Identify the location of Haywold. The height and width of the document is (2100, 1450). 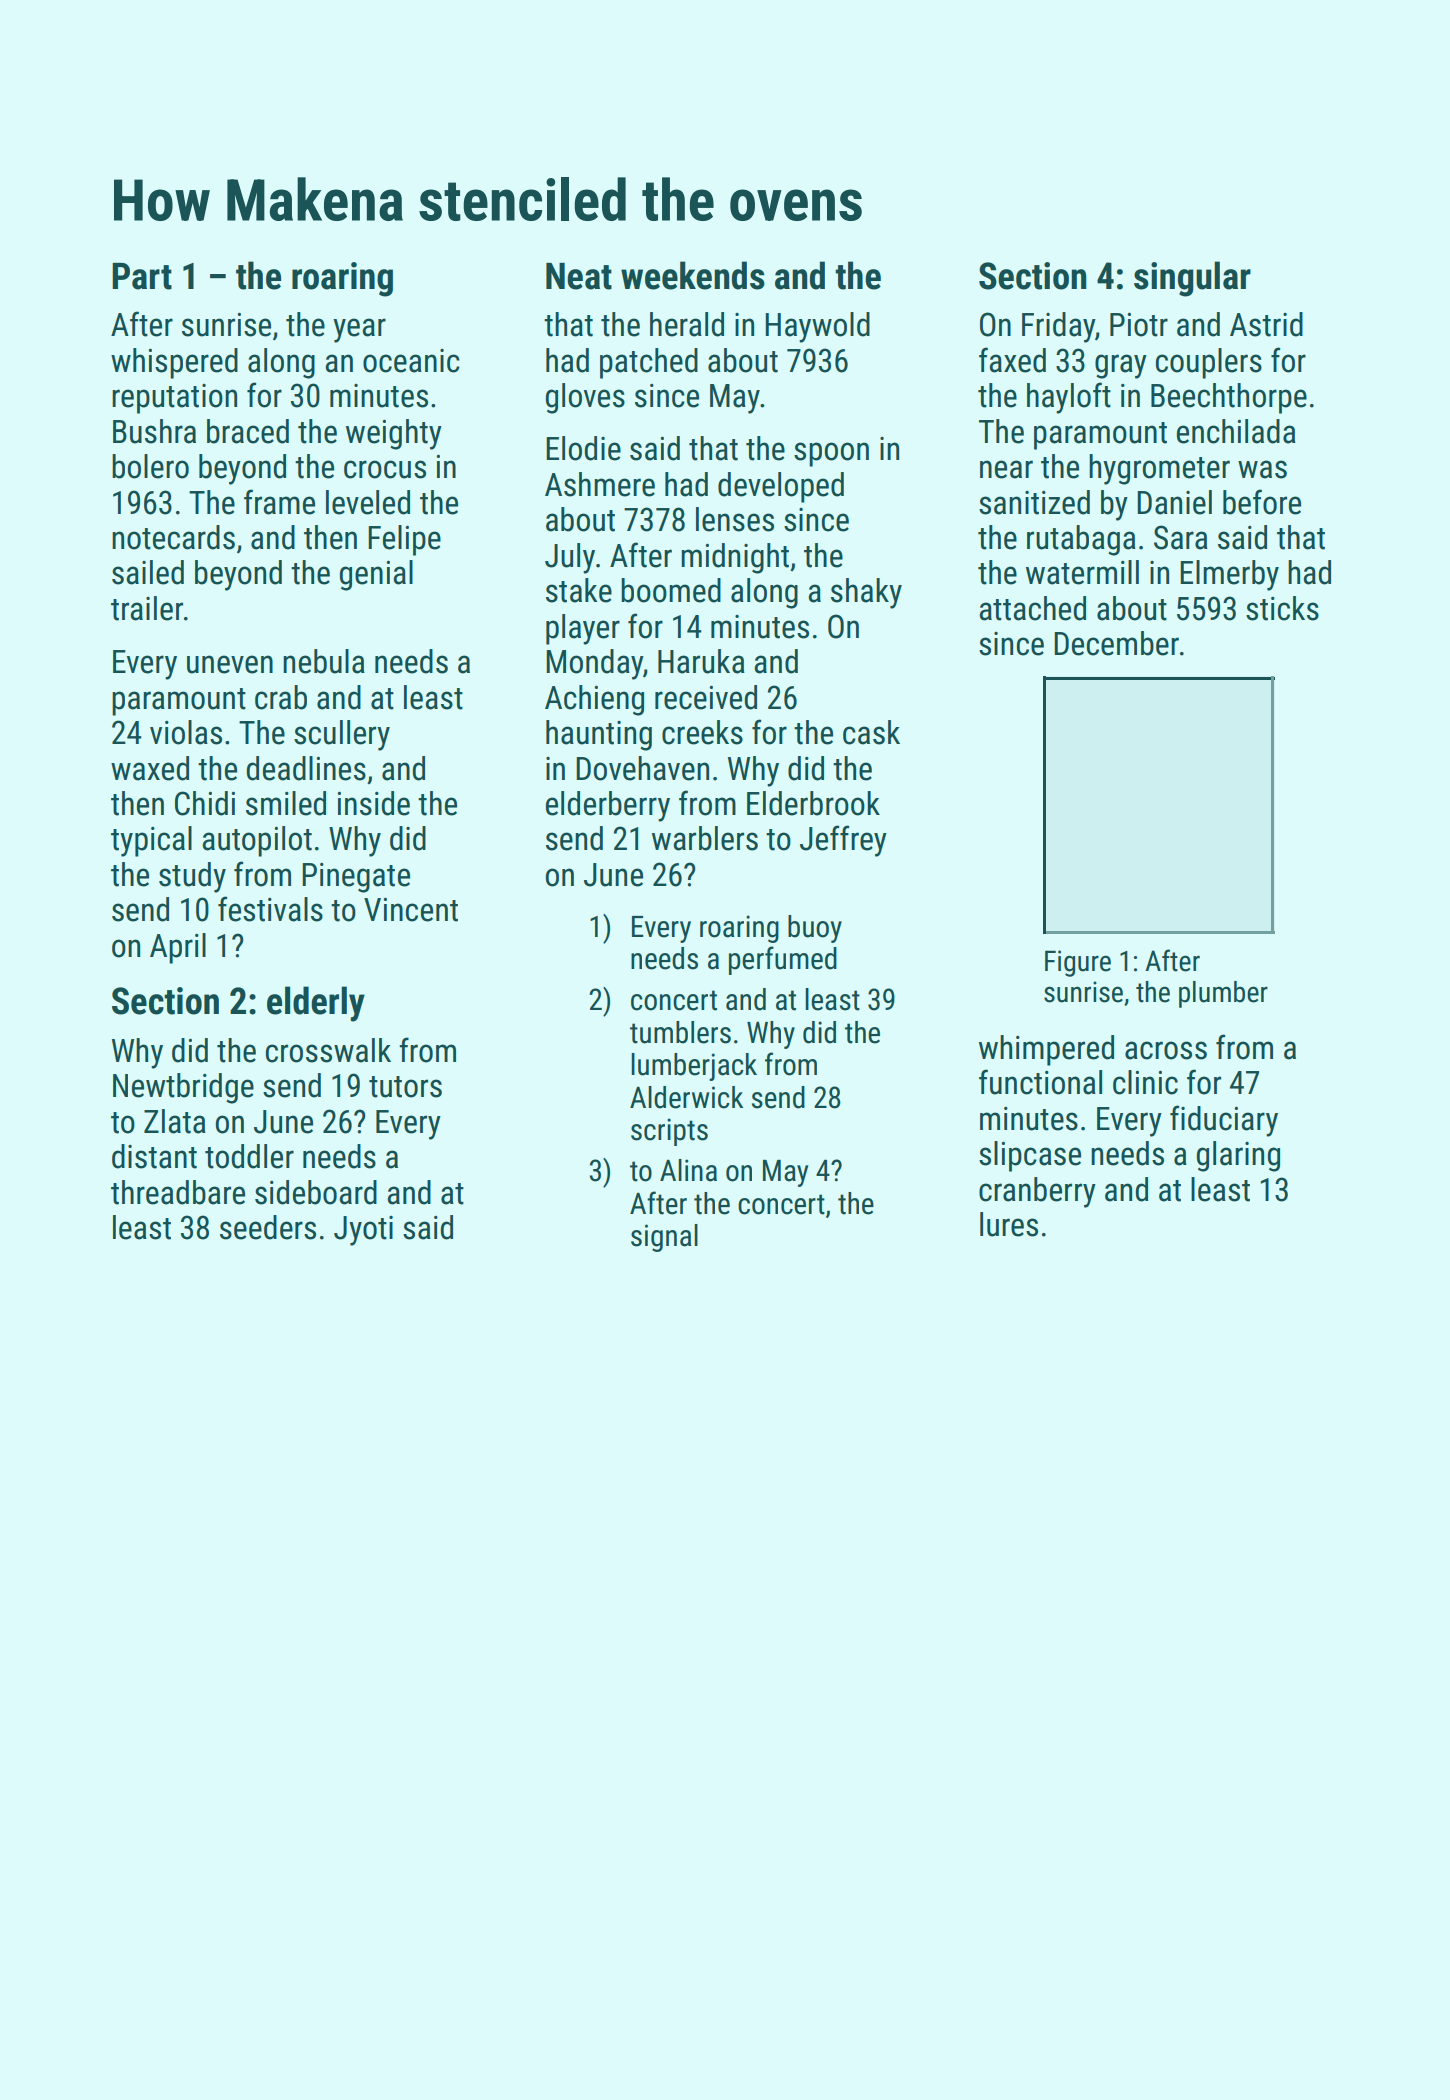
(817, 327).
